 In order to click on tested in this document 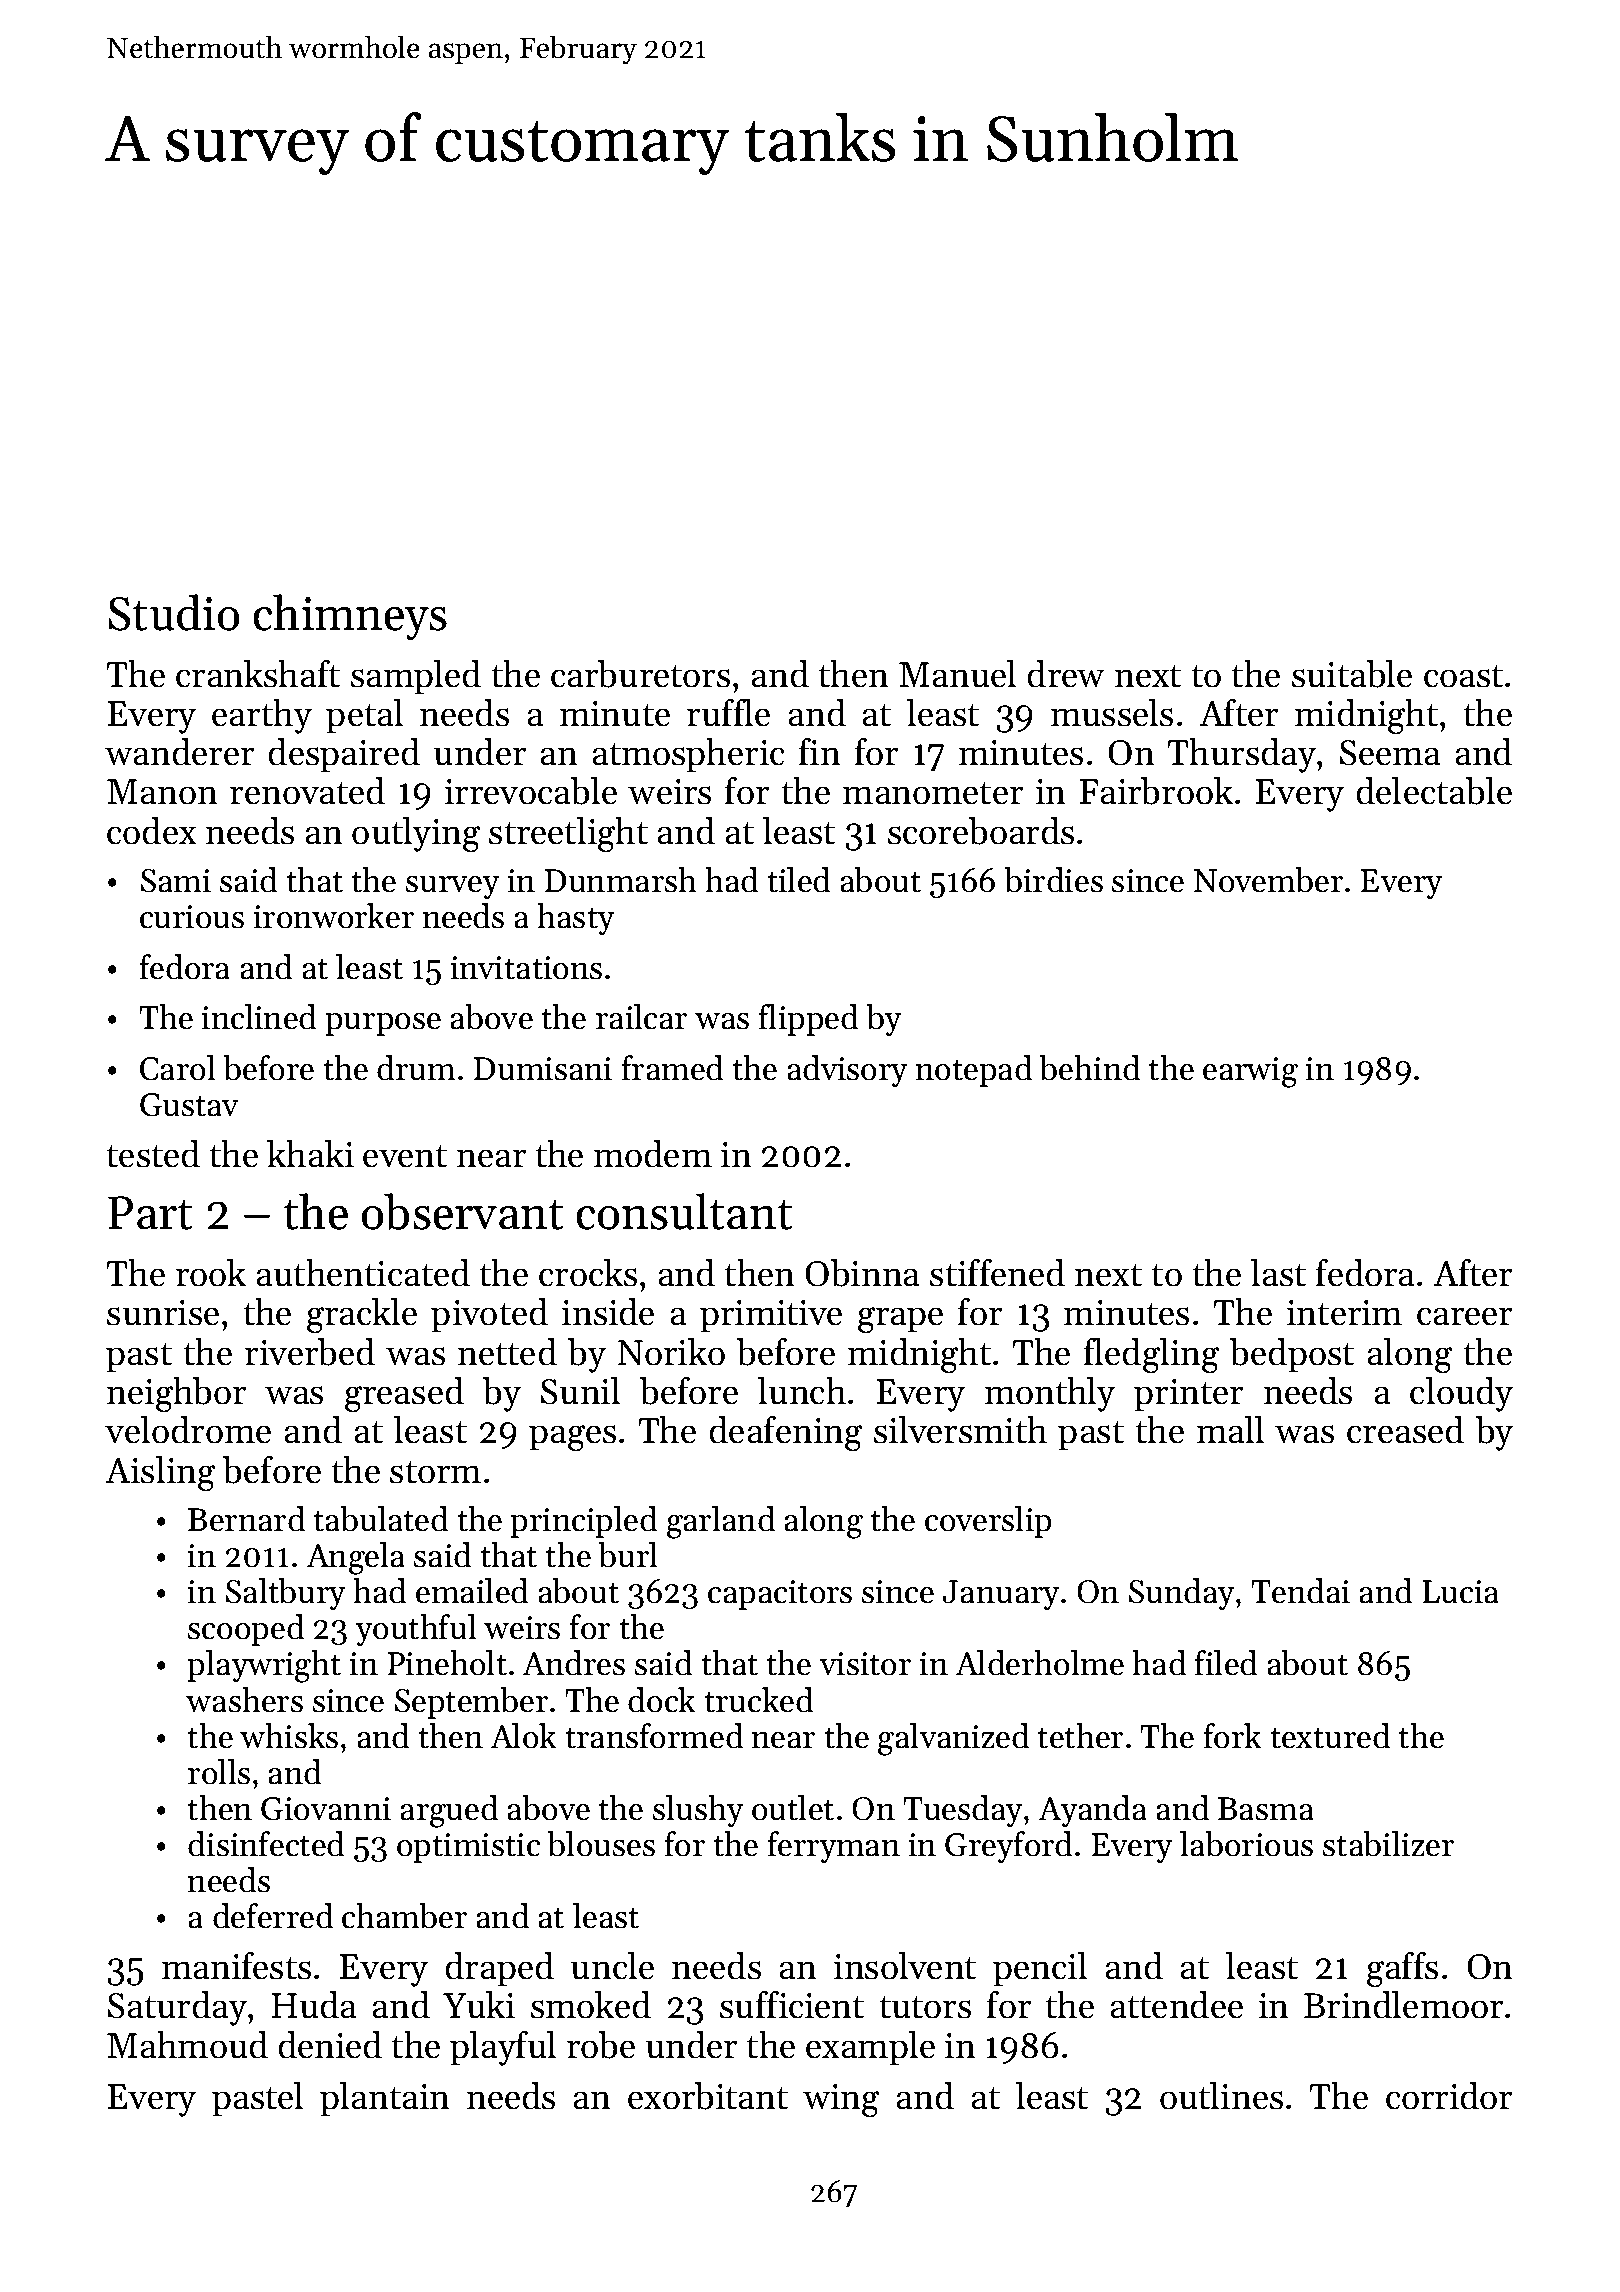, I will do `click(153, 1154)`.
